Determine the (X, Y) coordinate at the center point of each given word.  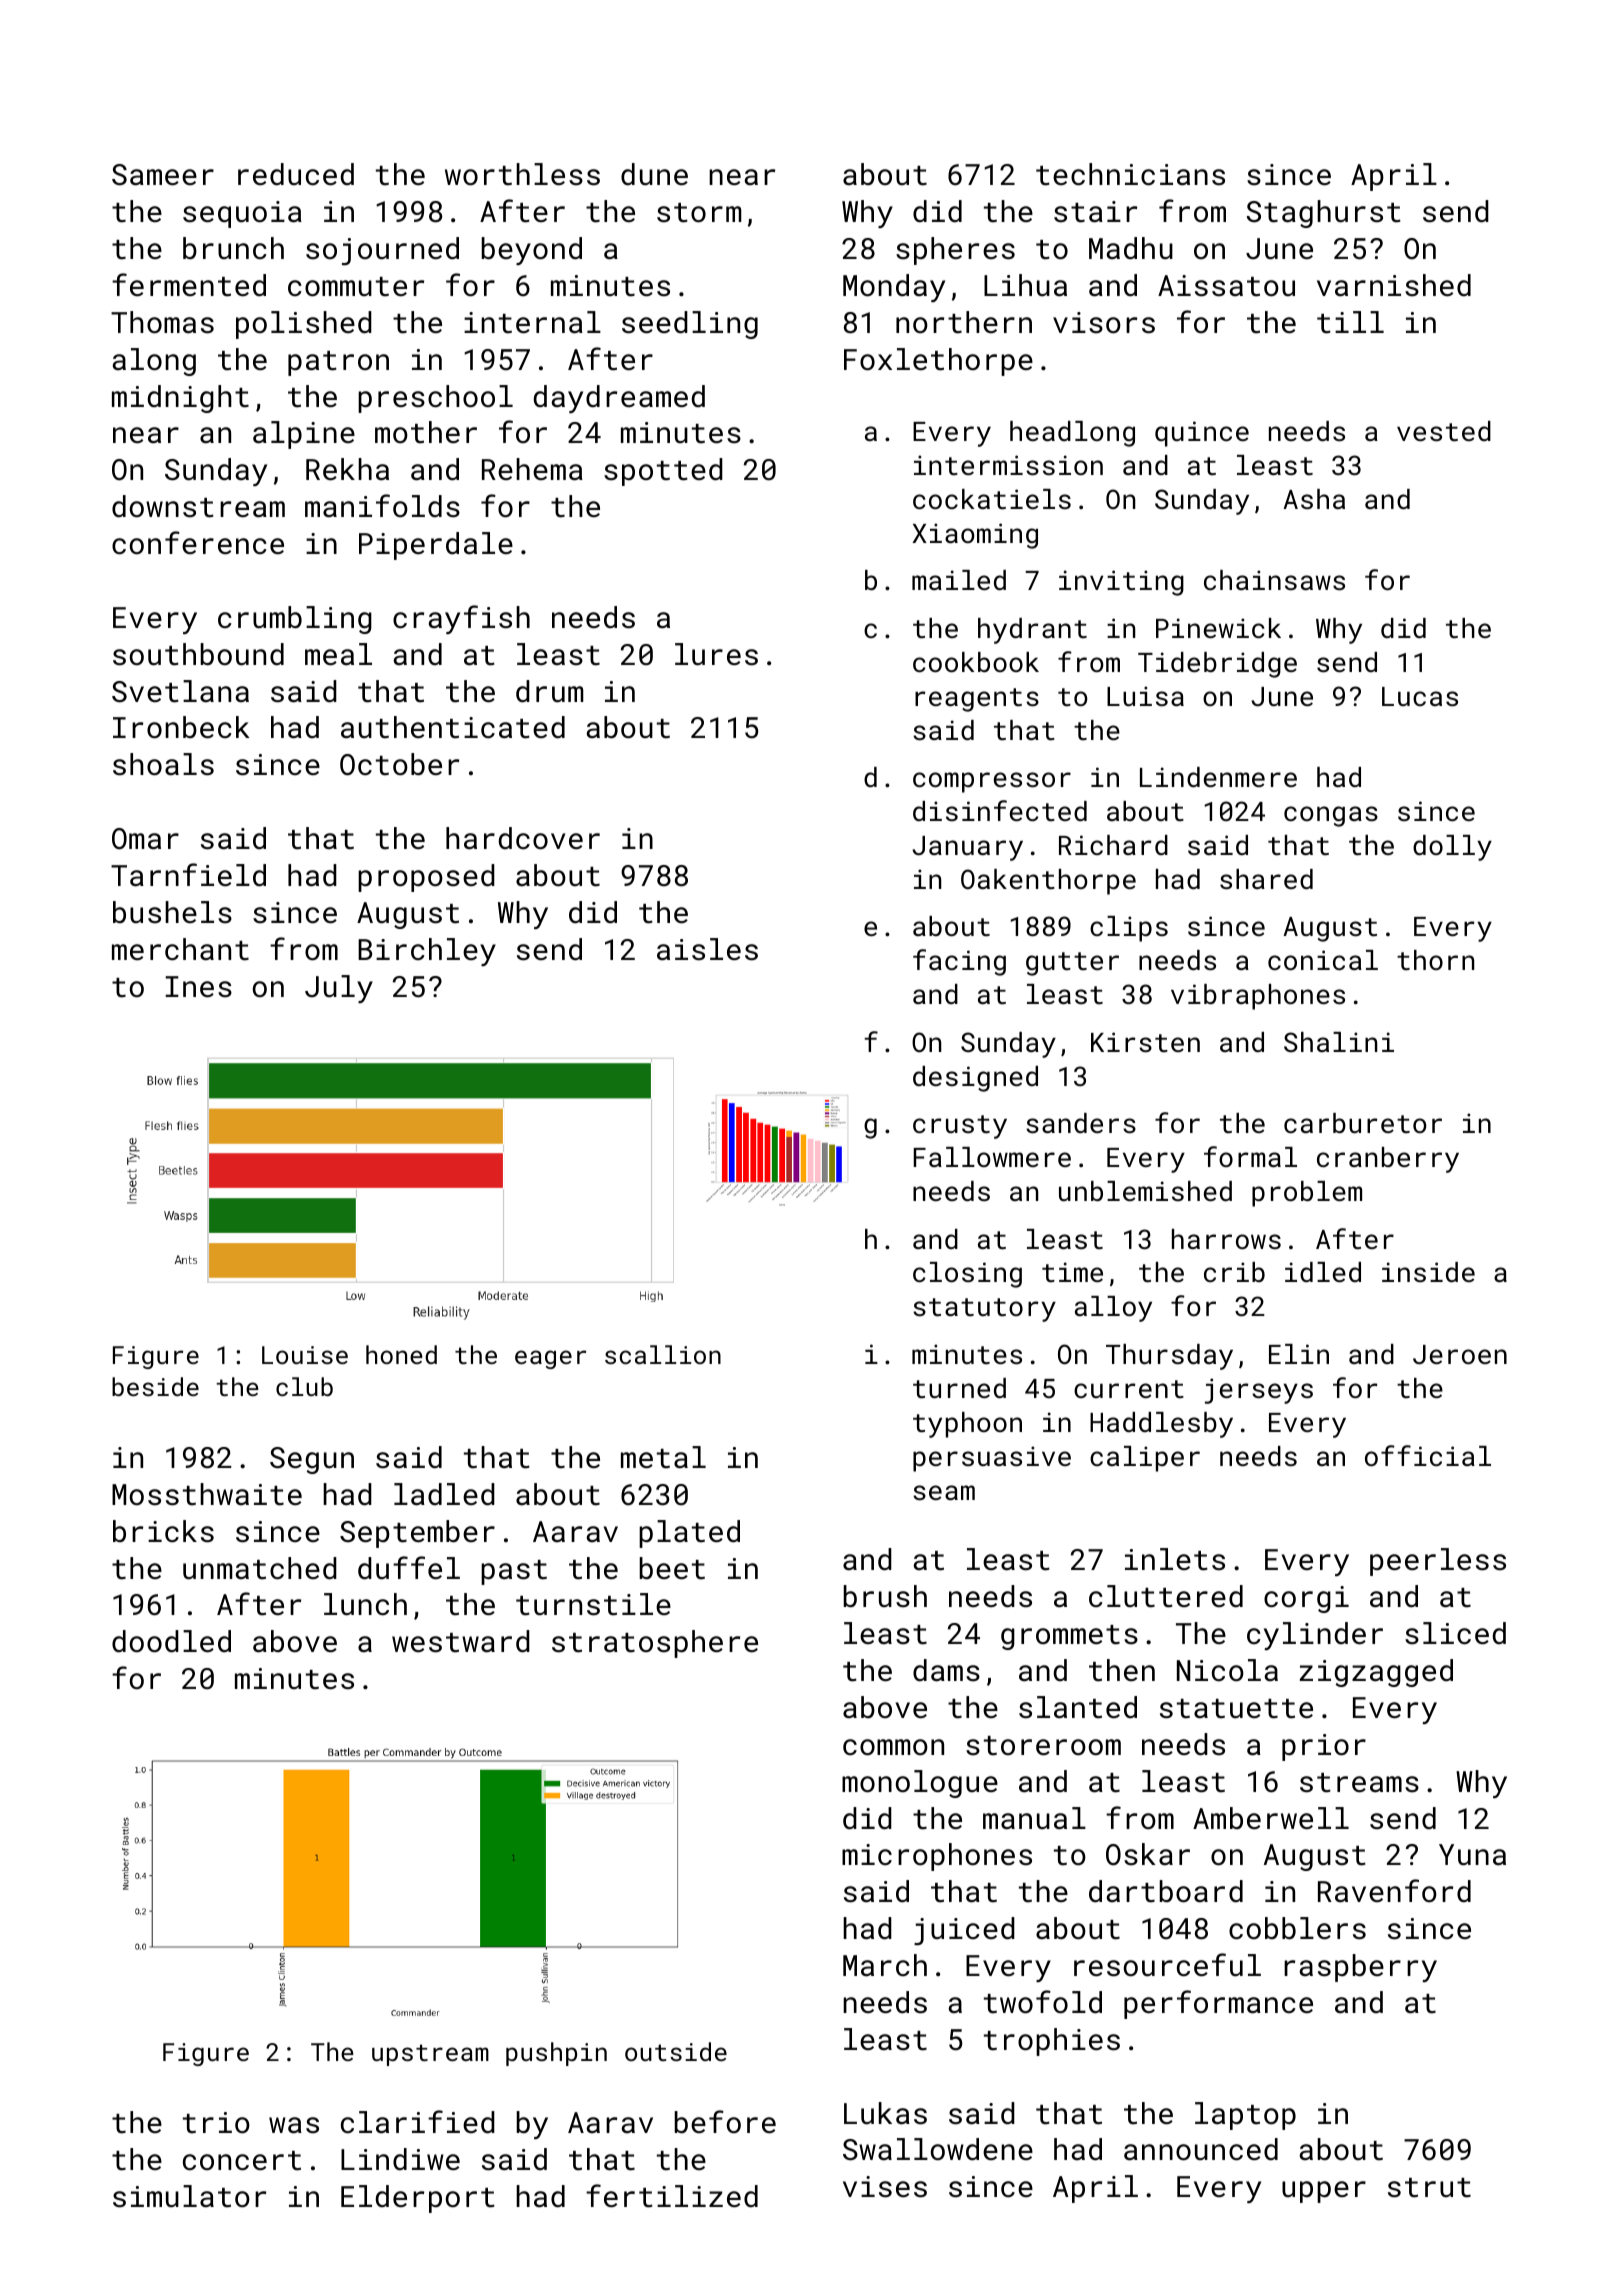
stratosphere (655, 1644)
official (1428, 1455)
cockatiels (992, 499)
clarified (418, 2122)
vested (1444, 431)
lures (716, 654)
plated (689, 1534)
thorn (1435, 960)
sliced (1455, 1633)
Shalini (1339, 1042)
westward (461, 1641)
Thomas (162, 322)
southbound (198, 654)
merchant (180, 949)
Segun (312, 1460)
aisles (707, 949)
